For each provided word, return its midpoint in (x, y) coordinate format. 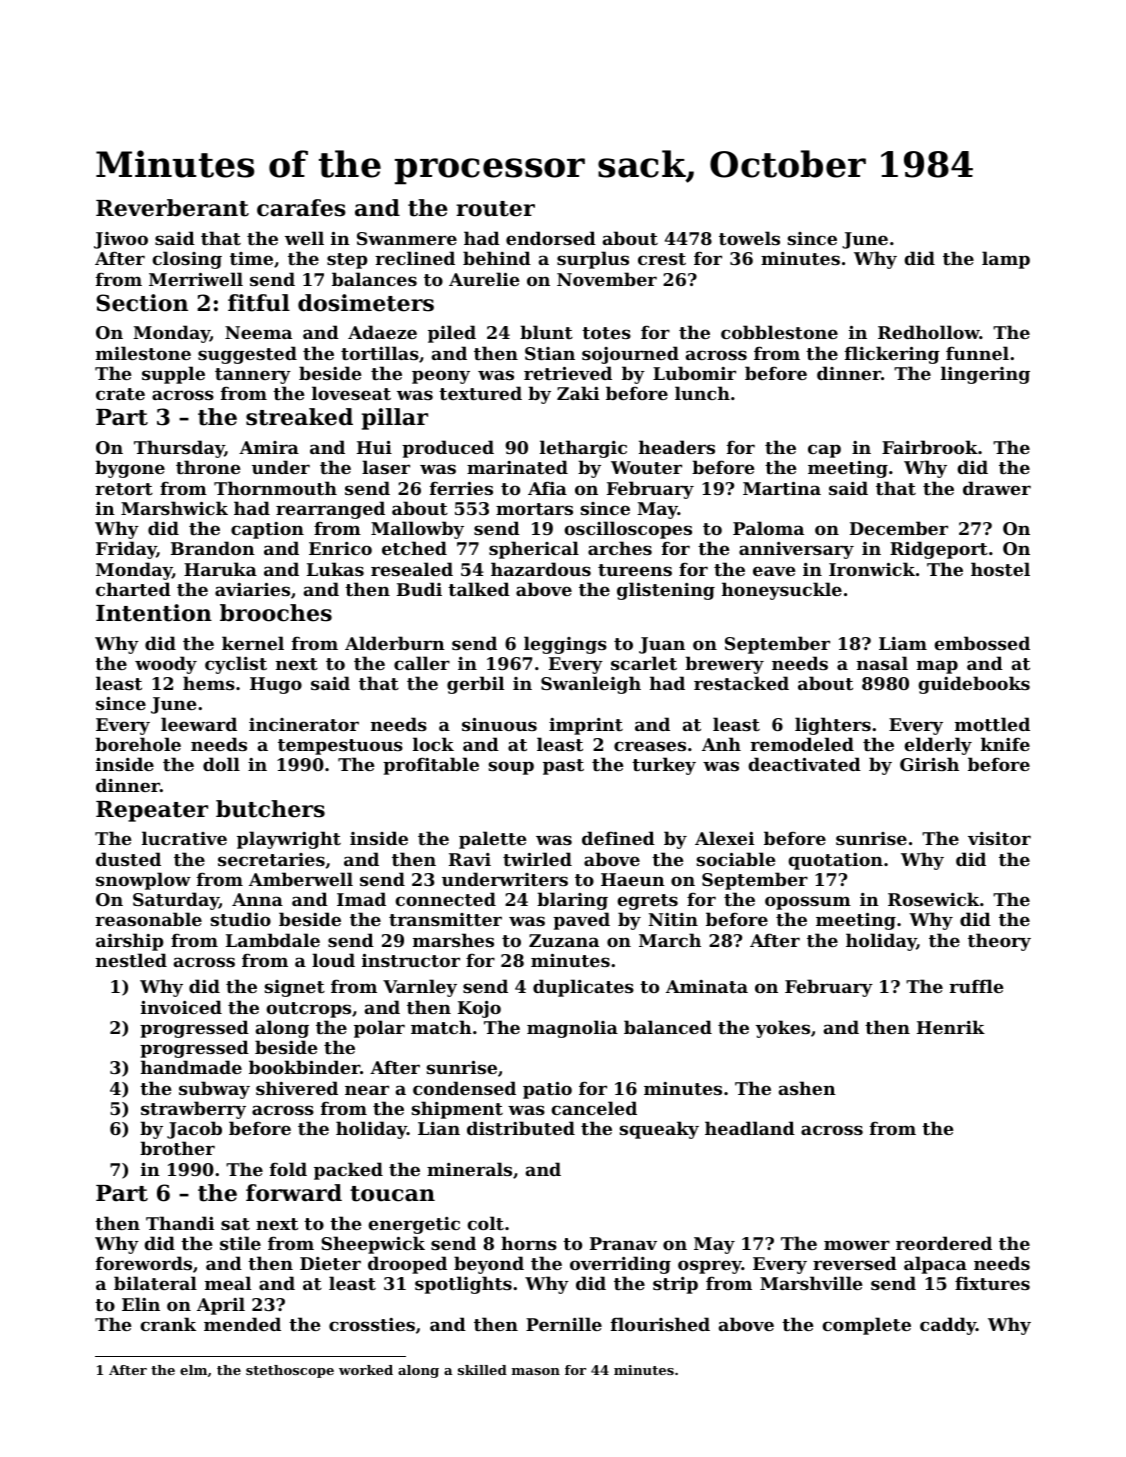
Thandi (180, 1223)
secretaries (271, 859)
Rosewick (933, 899)
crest (662, 259)
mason (536, 1371)
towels (749, 238)
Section (142, 303)
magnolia (572, 1029)
